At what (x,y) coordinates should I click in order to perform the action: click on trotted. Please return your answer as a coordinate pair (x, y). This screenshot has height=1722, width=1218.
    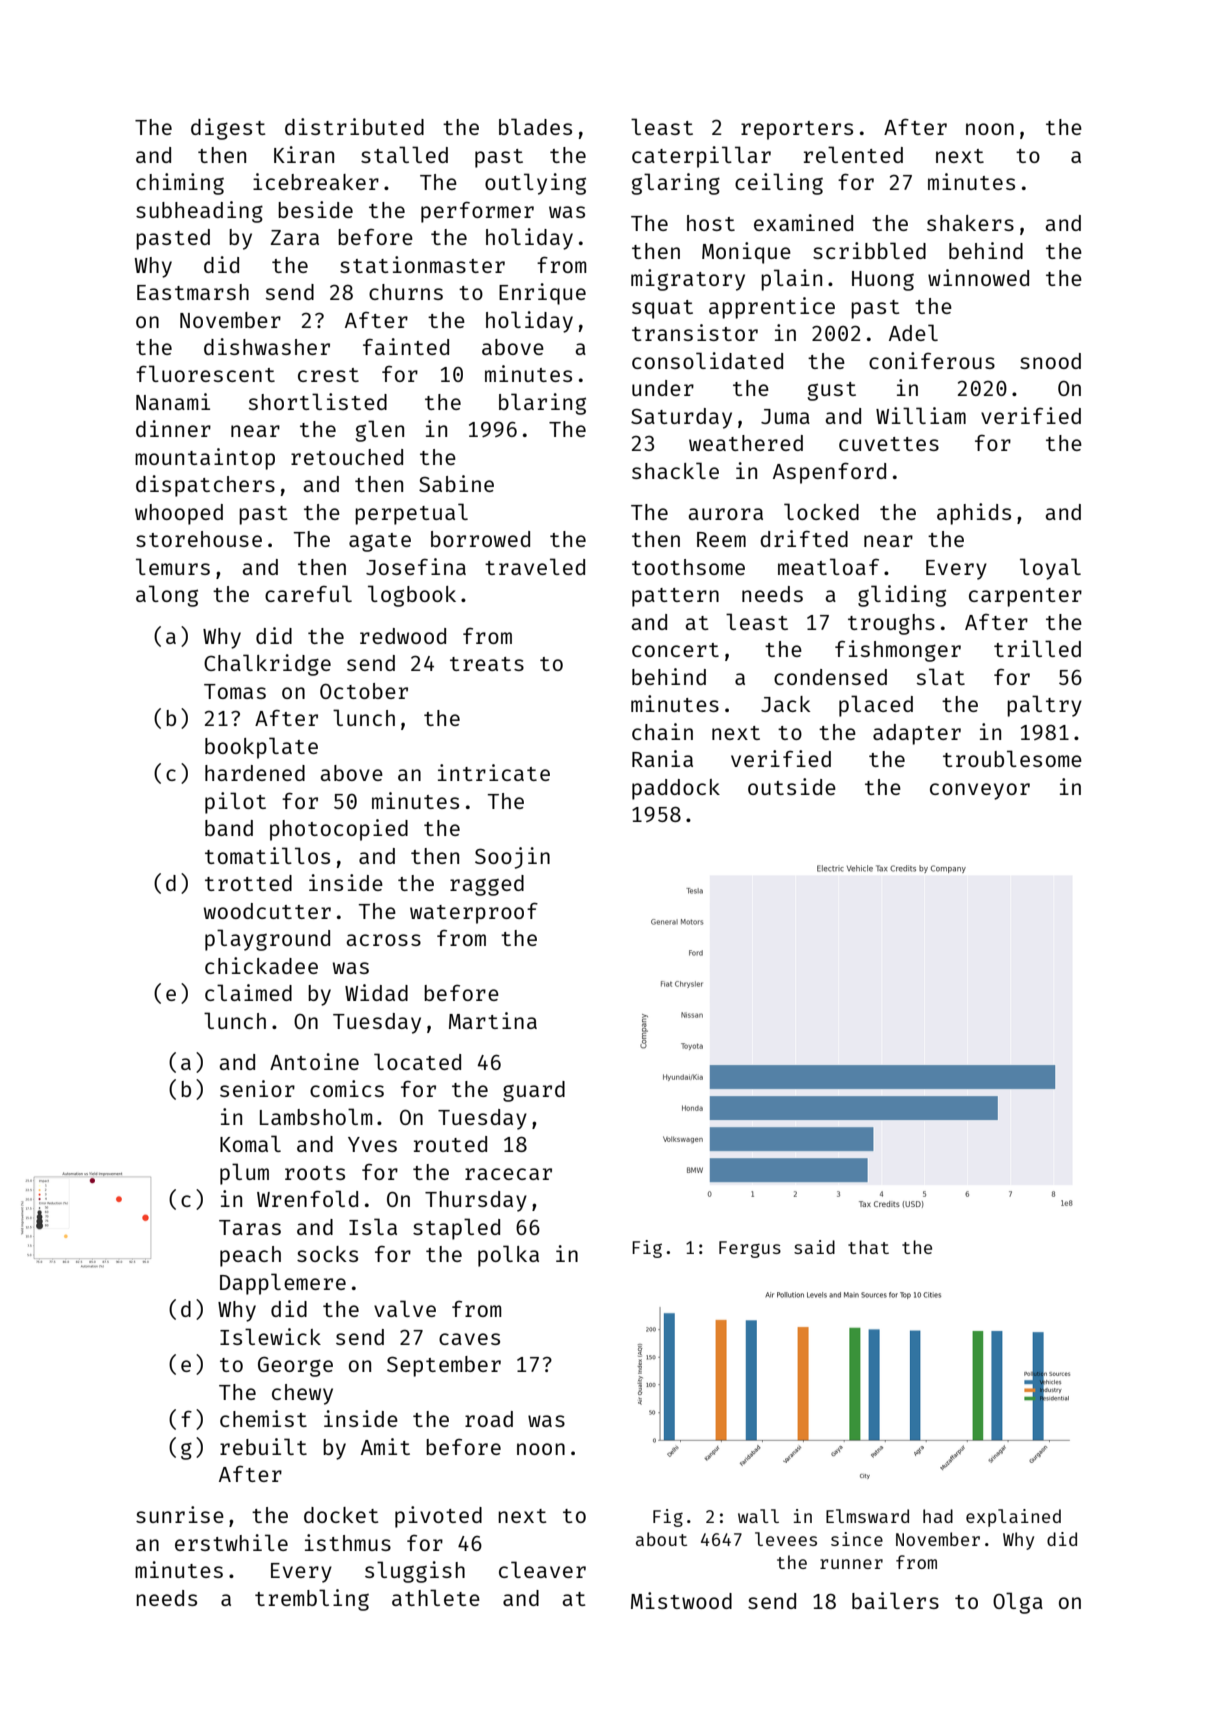
    Looking at the image, I should click on (248, 883).
